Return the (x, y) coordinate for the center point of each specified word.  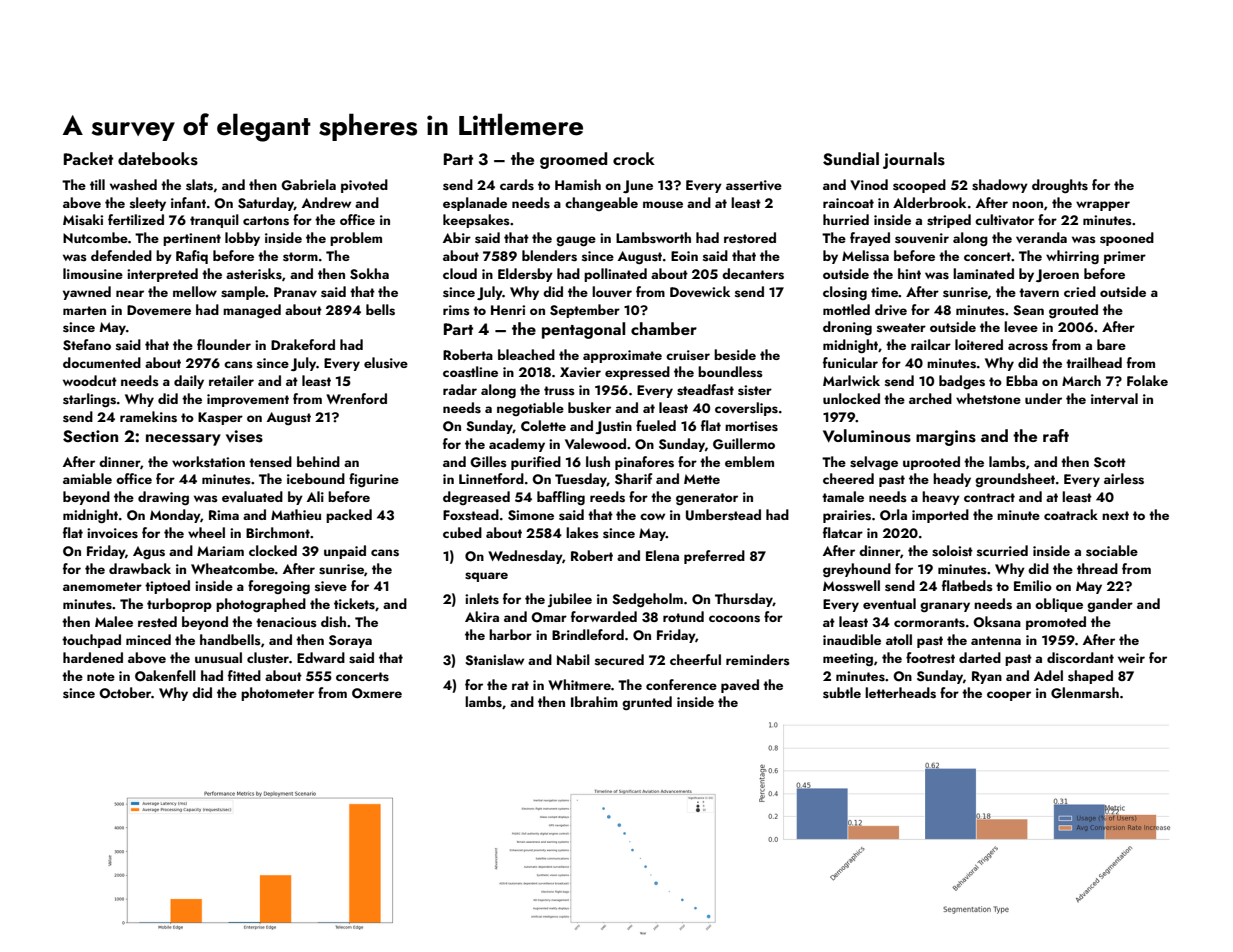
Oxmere (377, 693)
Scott (1110, 462)
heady (952, 480)
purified (536, 463)
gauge (576, 241)
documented (102, 362)
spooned (1127, 239)
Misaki (83, 220)
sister (755, 390)
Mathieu (296, 514)
